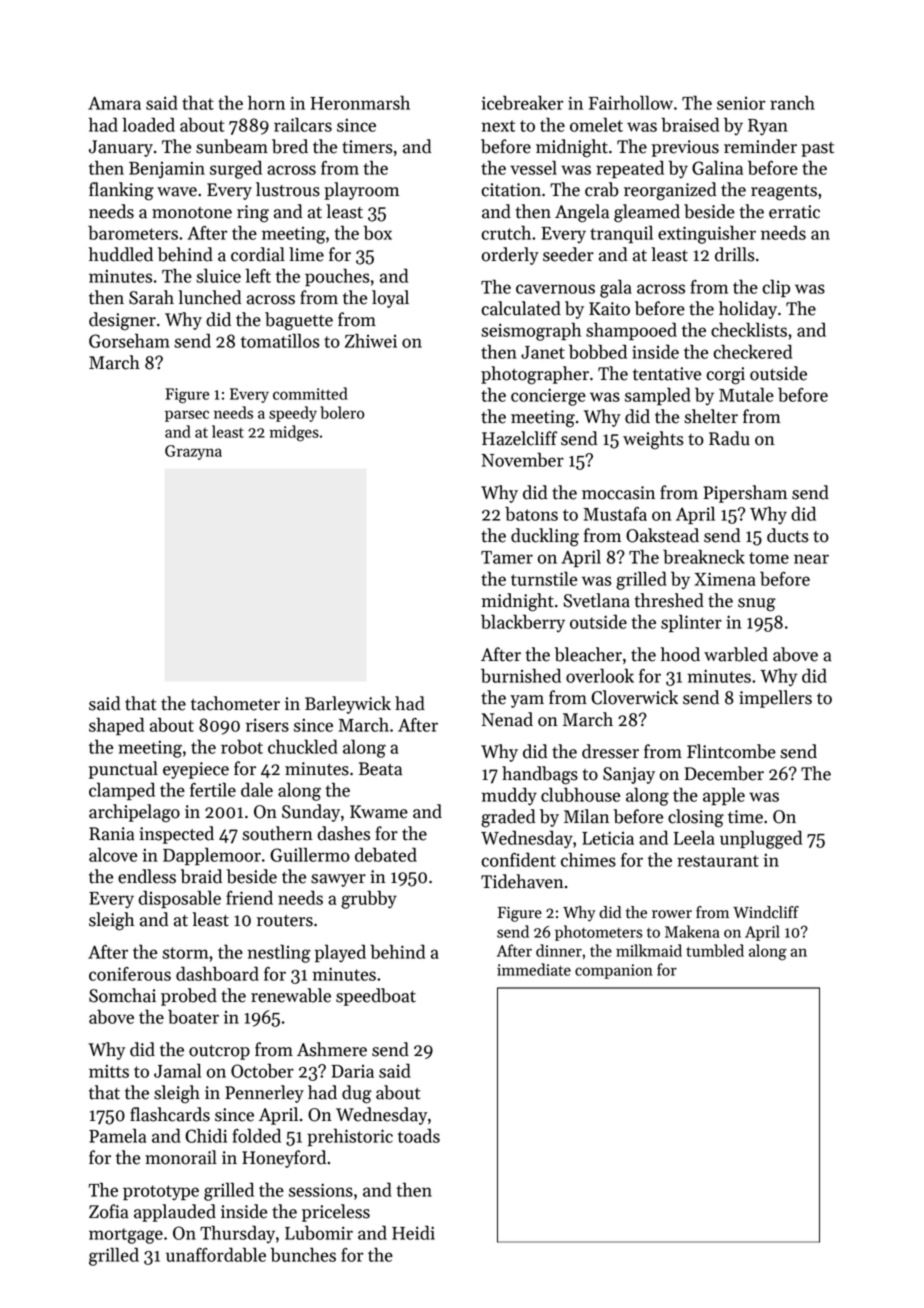 The height and width of the document is (1308, 924). I want to click on Hazelcliff, so click(519, 438).
